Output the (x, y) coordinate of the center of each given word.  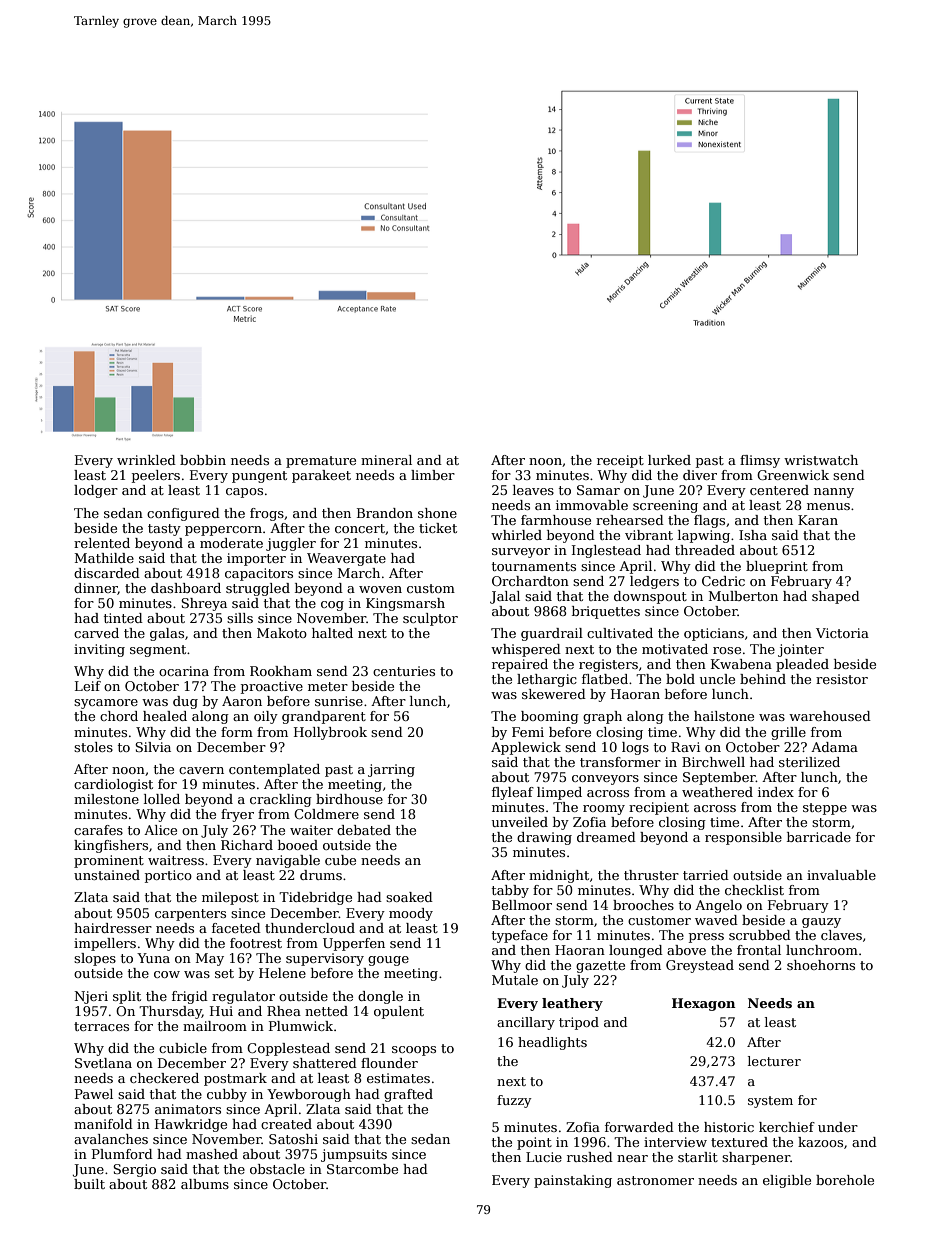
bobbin (203, 460)
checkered (164, 1078)
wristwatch (821, 460)
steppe (825, 809)
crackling (281, 800)
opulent (399, 1012)
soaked (409, 897)
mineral (386, 460)
